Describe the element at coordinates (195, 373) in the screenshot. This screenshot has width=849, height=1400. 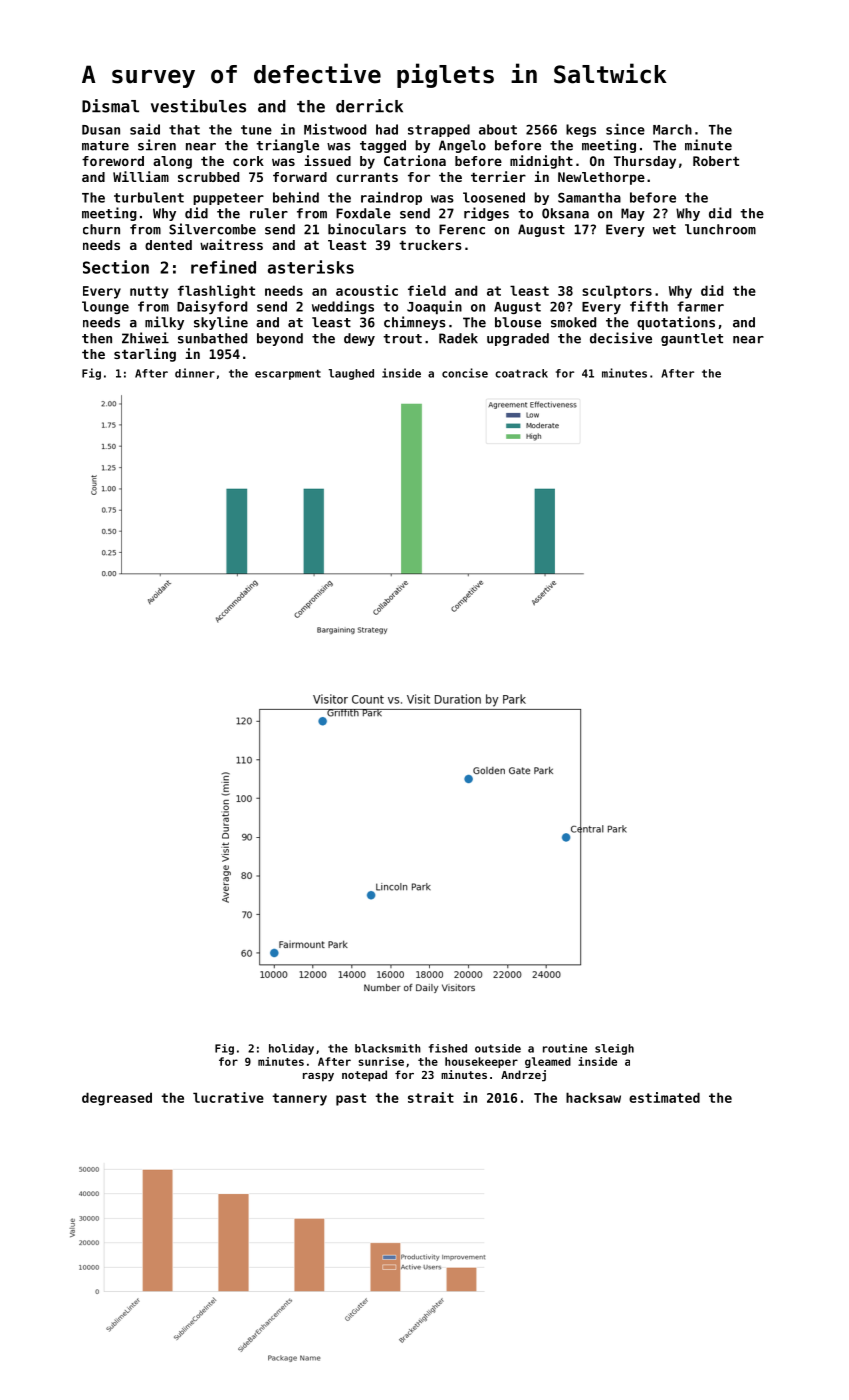
I see `dinner` at that location.
